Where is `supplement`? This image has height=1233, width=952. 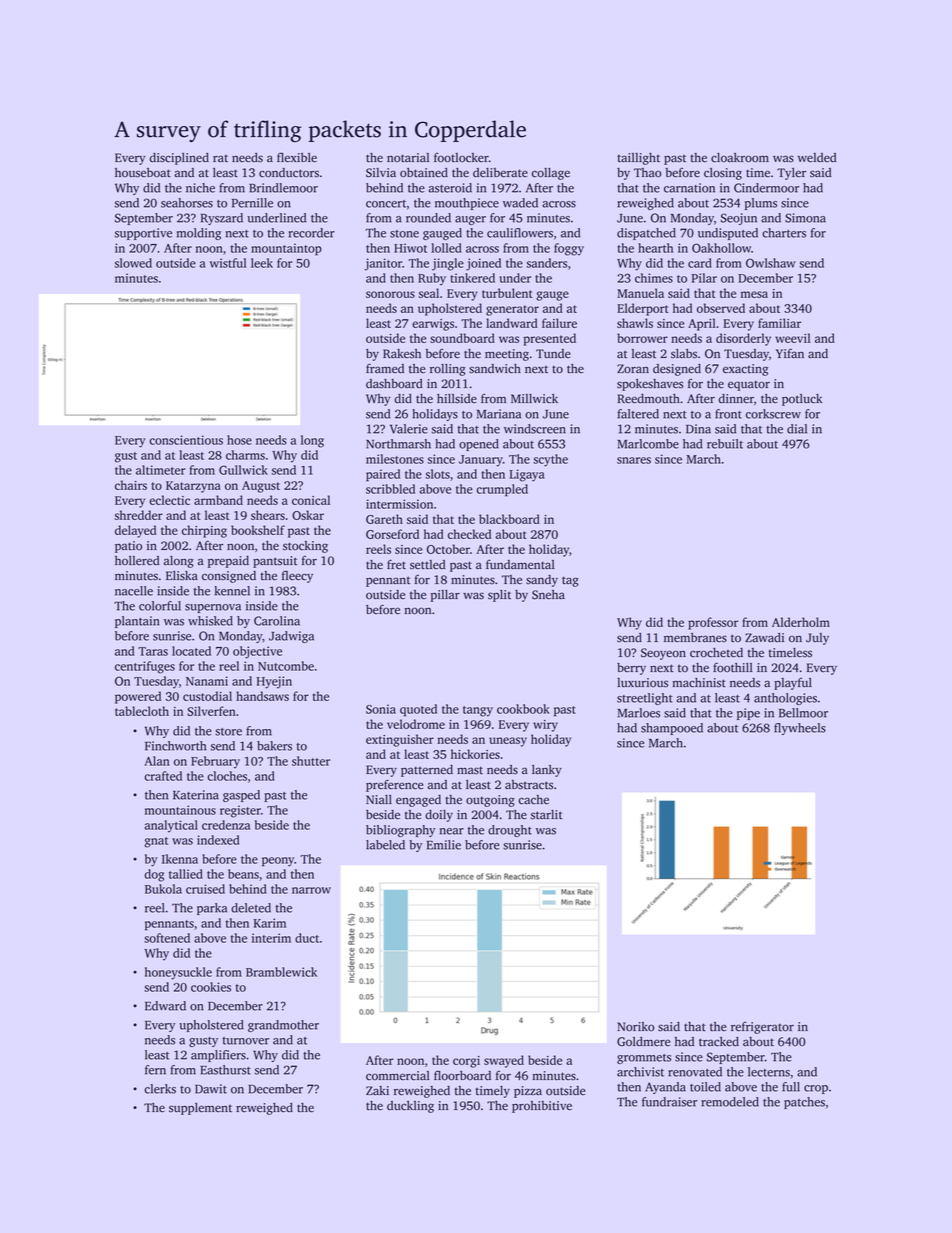
supplement is located at coordinates (200, 1109).
